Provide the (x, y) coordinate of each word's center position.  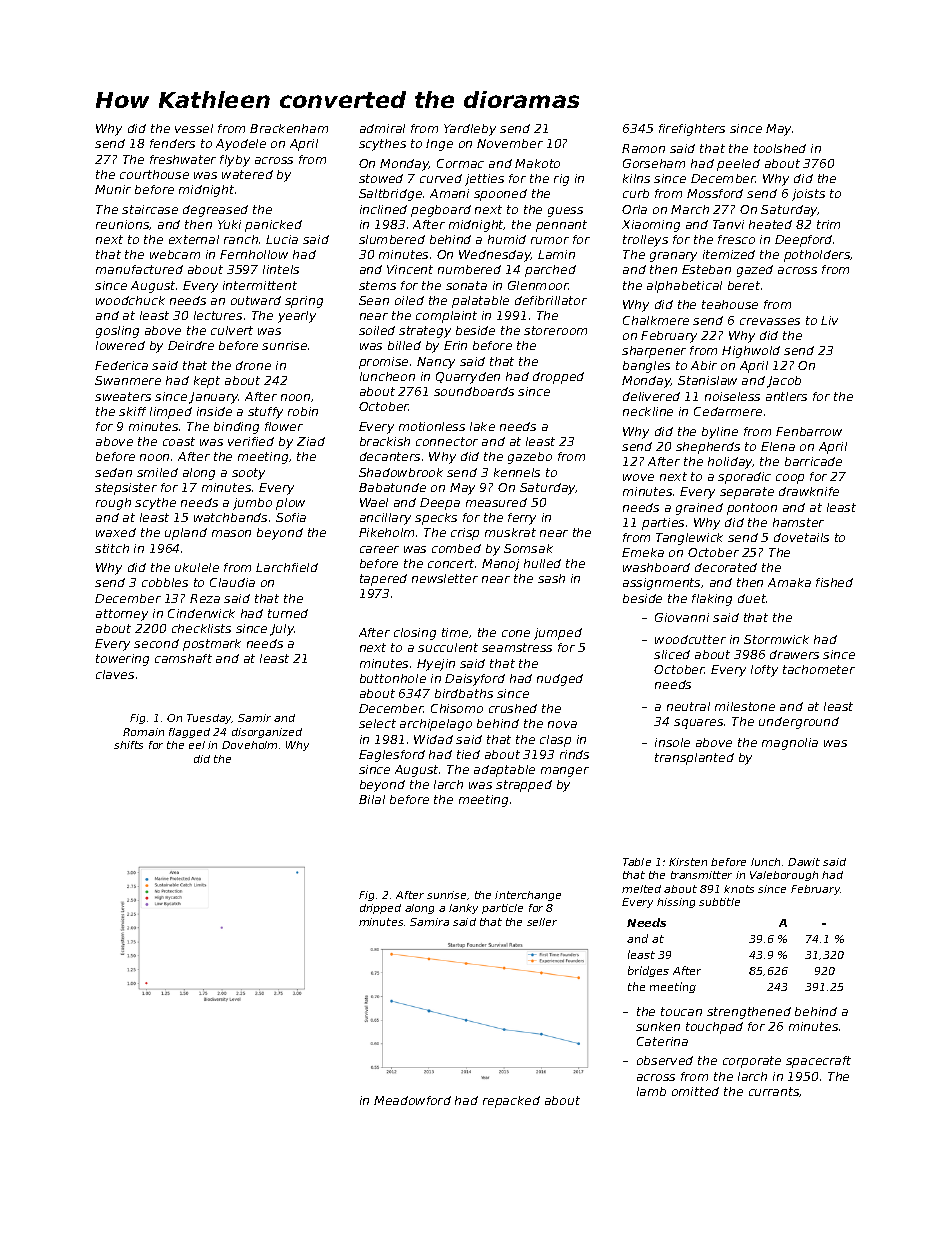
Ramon (643, 148)
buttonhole (393, 678)
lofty (764, 671)
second (156, 643)
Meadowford (412, 1100)
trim (828, 224)
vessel (194, 128)
